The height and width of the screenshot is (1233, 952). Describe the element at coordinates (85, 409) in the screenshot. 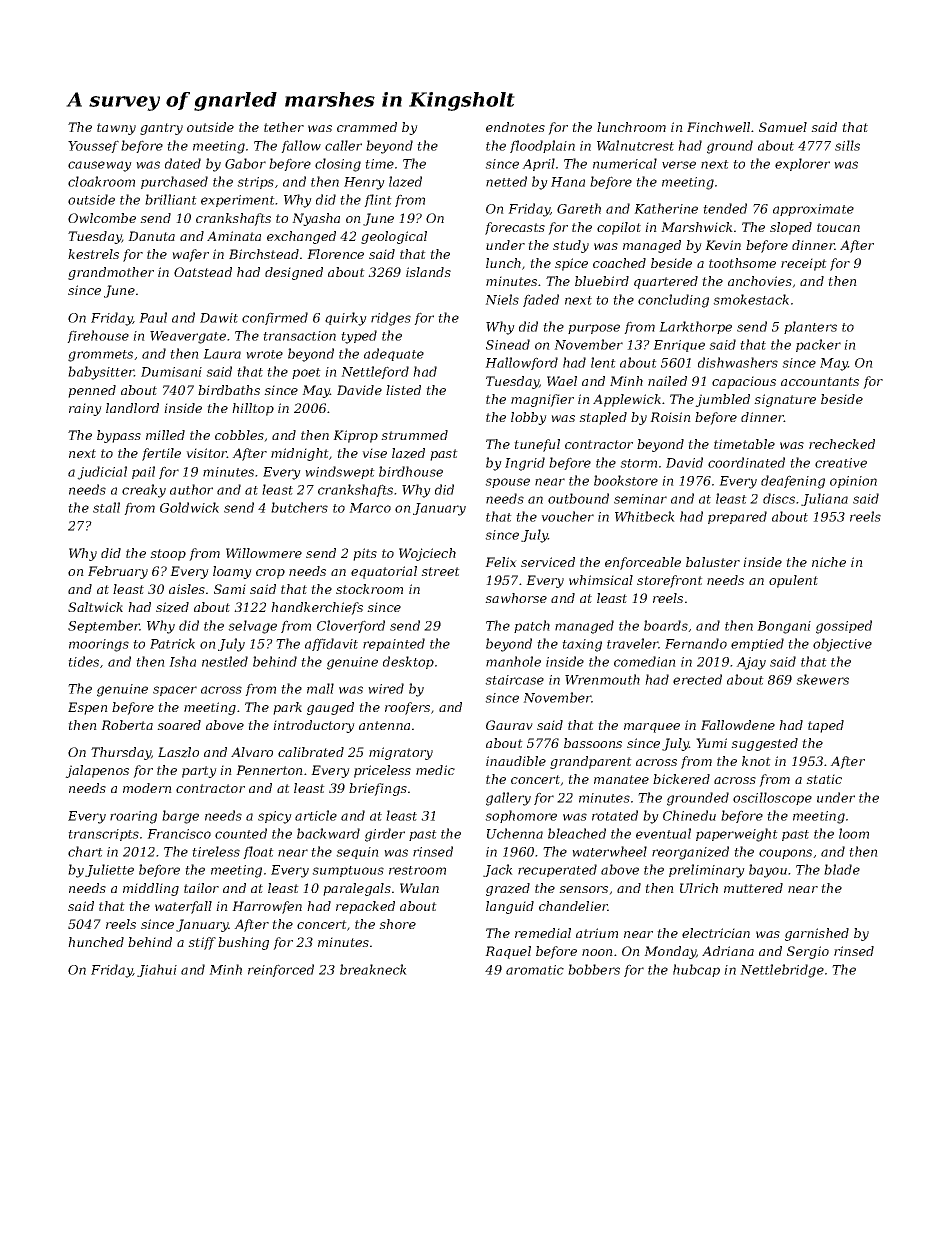

I see `rainy` at that location.
